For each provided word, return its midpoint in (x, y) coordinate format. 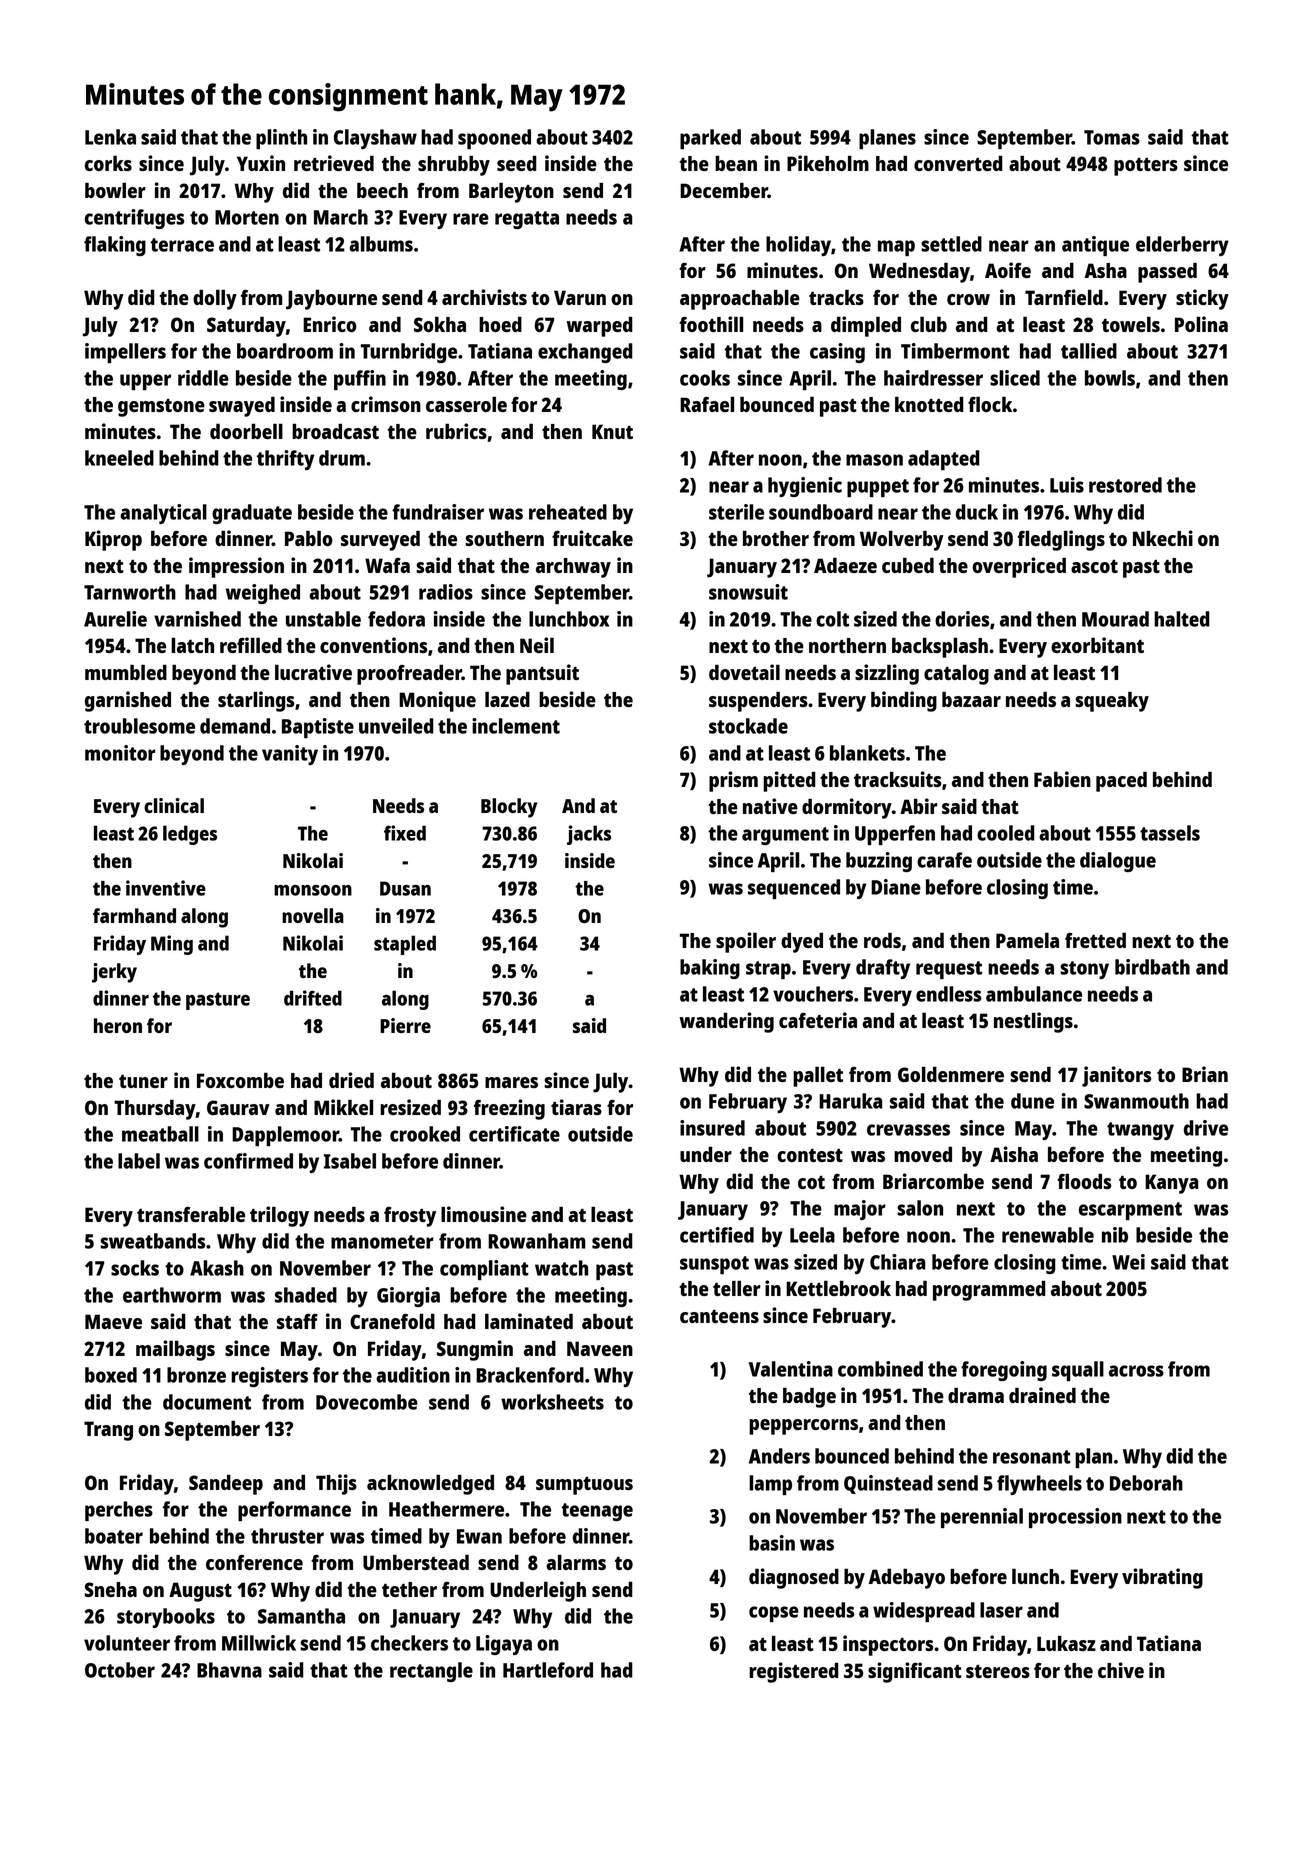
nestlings (1033, 1022)
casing (837, 353)
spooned (494, 139)
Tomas (1112, 137)
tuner (143, 1081)
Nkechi (1163, 538)
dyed (802, 943)
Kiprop (113, 540)
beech (382, 190)
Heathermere (446, 1509)
